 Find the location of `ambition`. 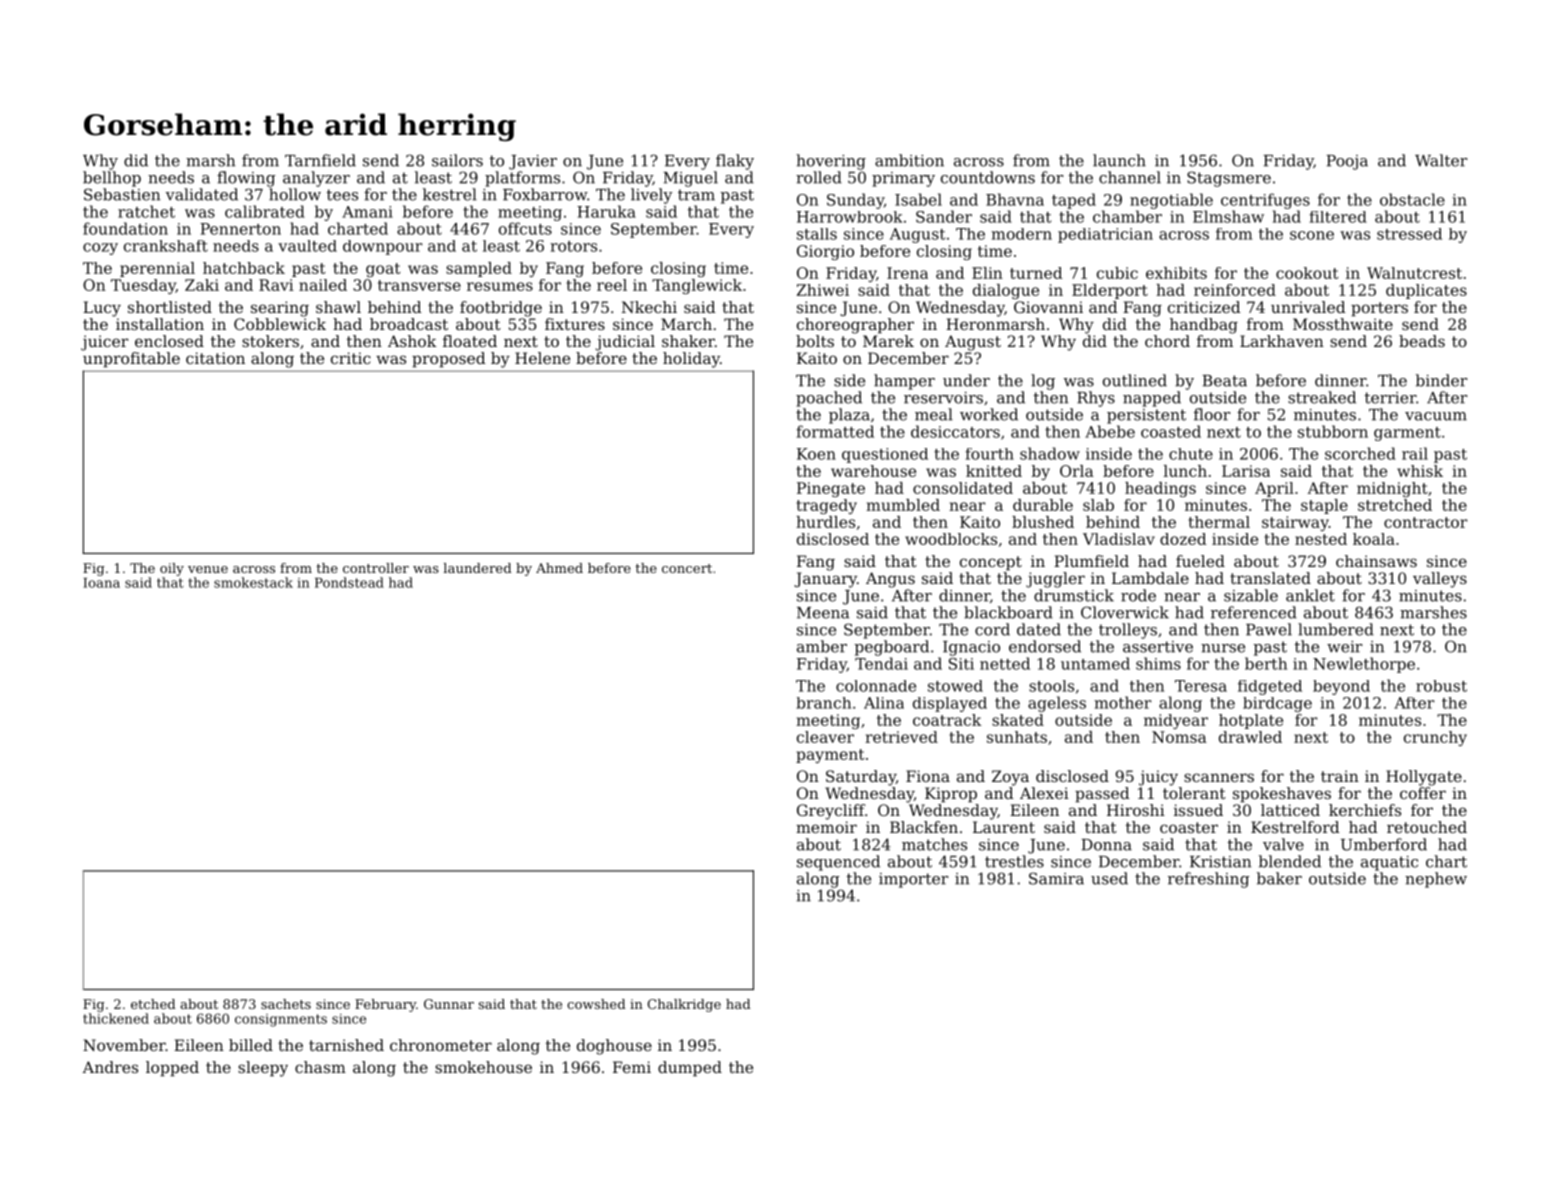

ambition is located at coordinates (909, 160).
